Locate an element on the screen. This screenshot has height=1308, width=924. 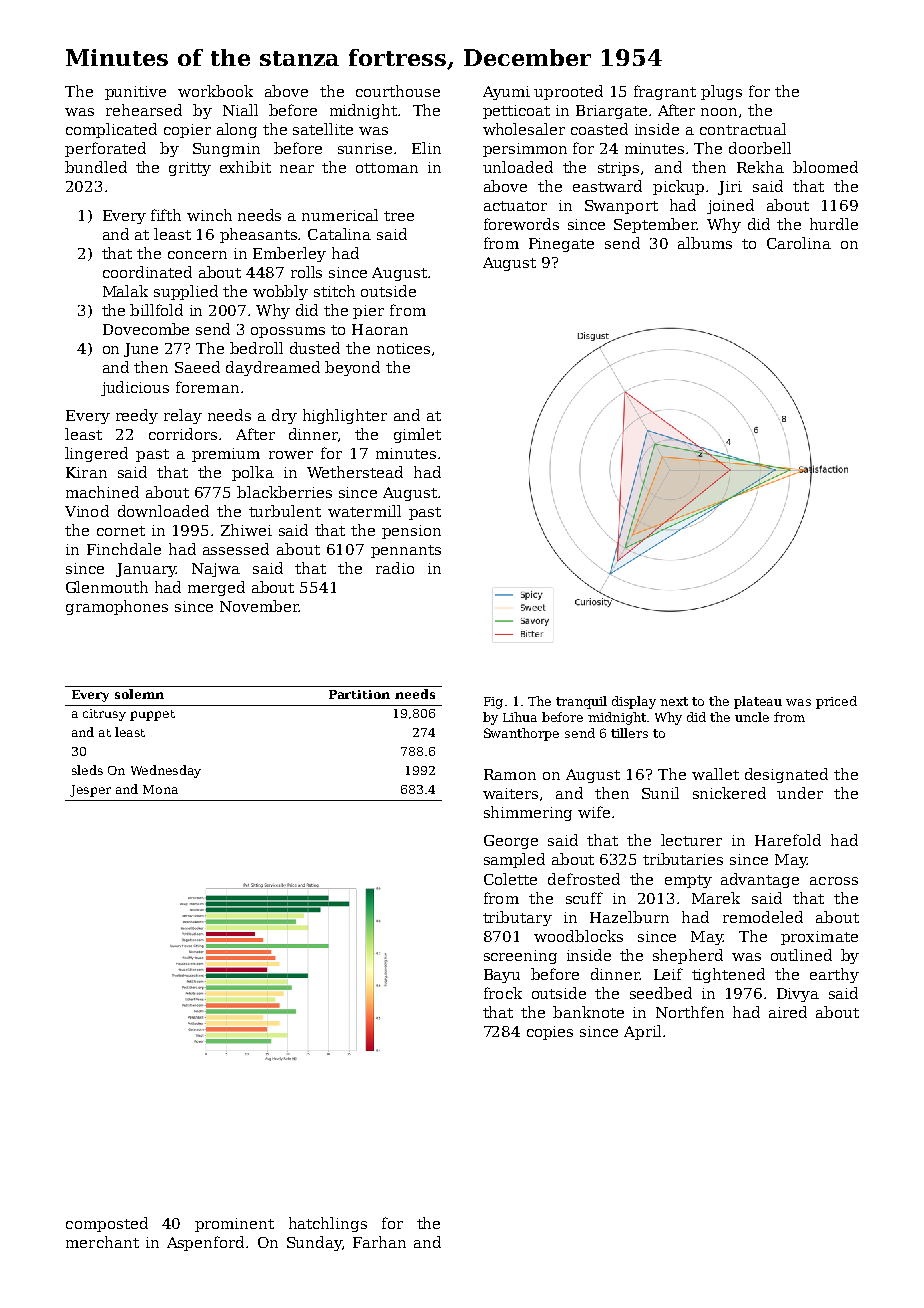
Carolina is located at coordinates (799, 243).
